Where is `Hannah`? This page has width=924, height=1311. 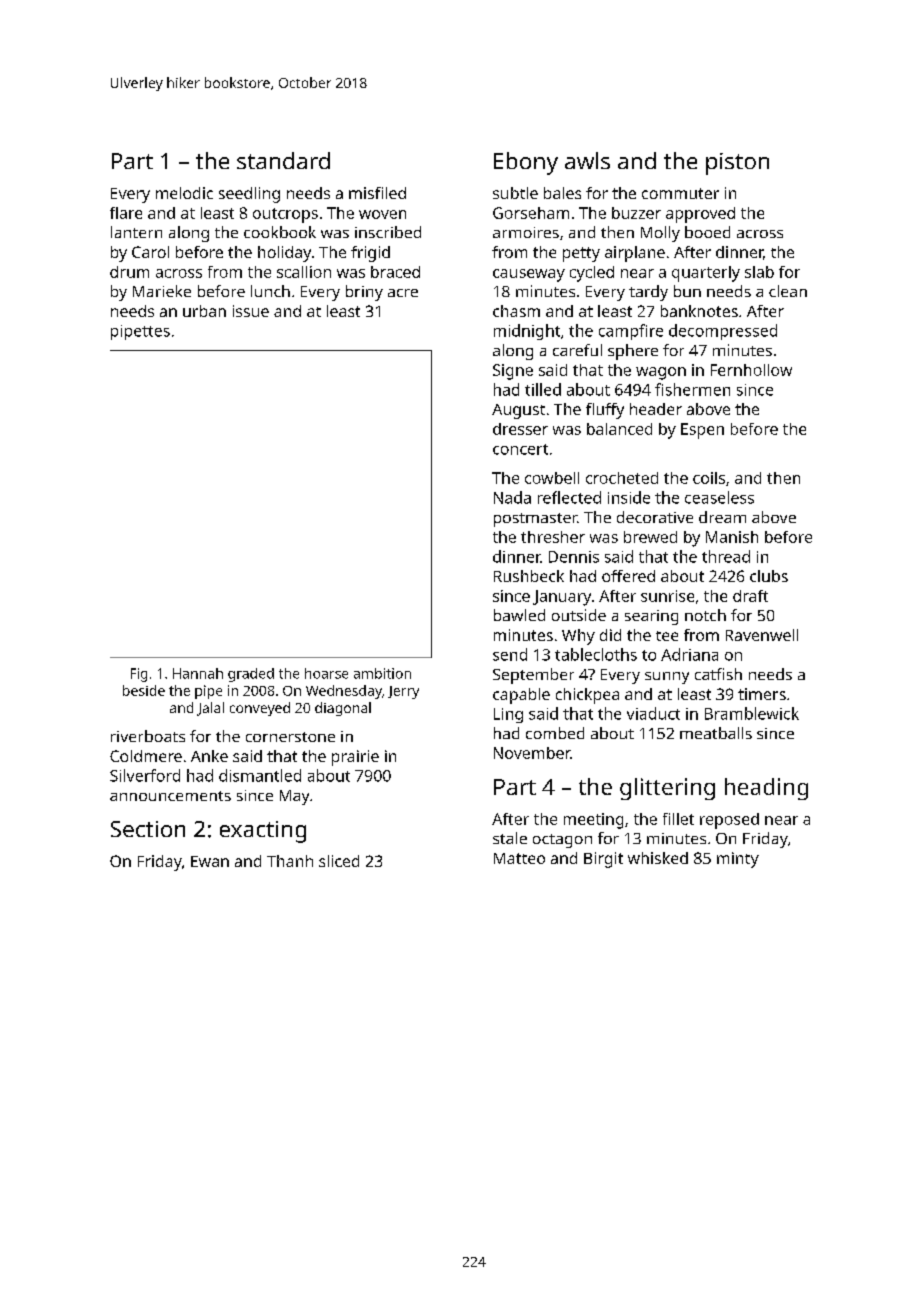 Hannah is located at coordinates (198, 673).
